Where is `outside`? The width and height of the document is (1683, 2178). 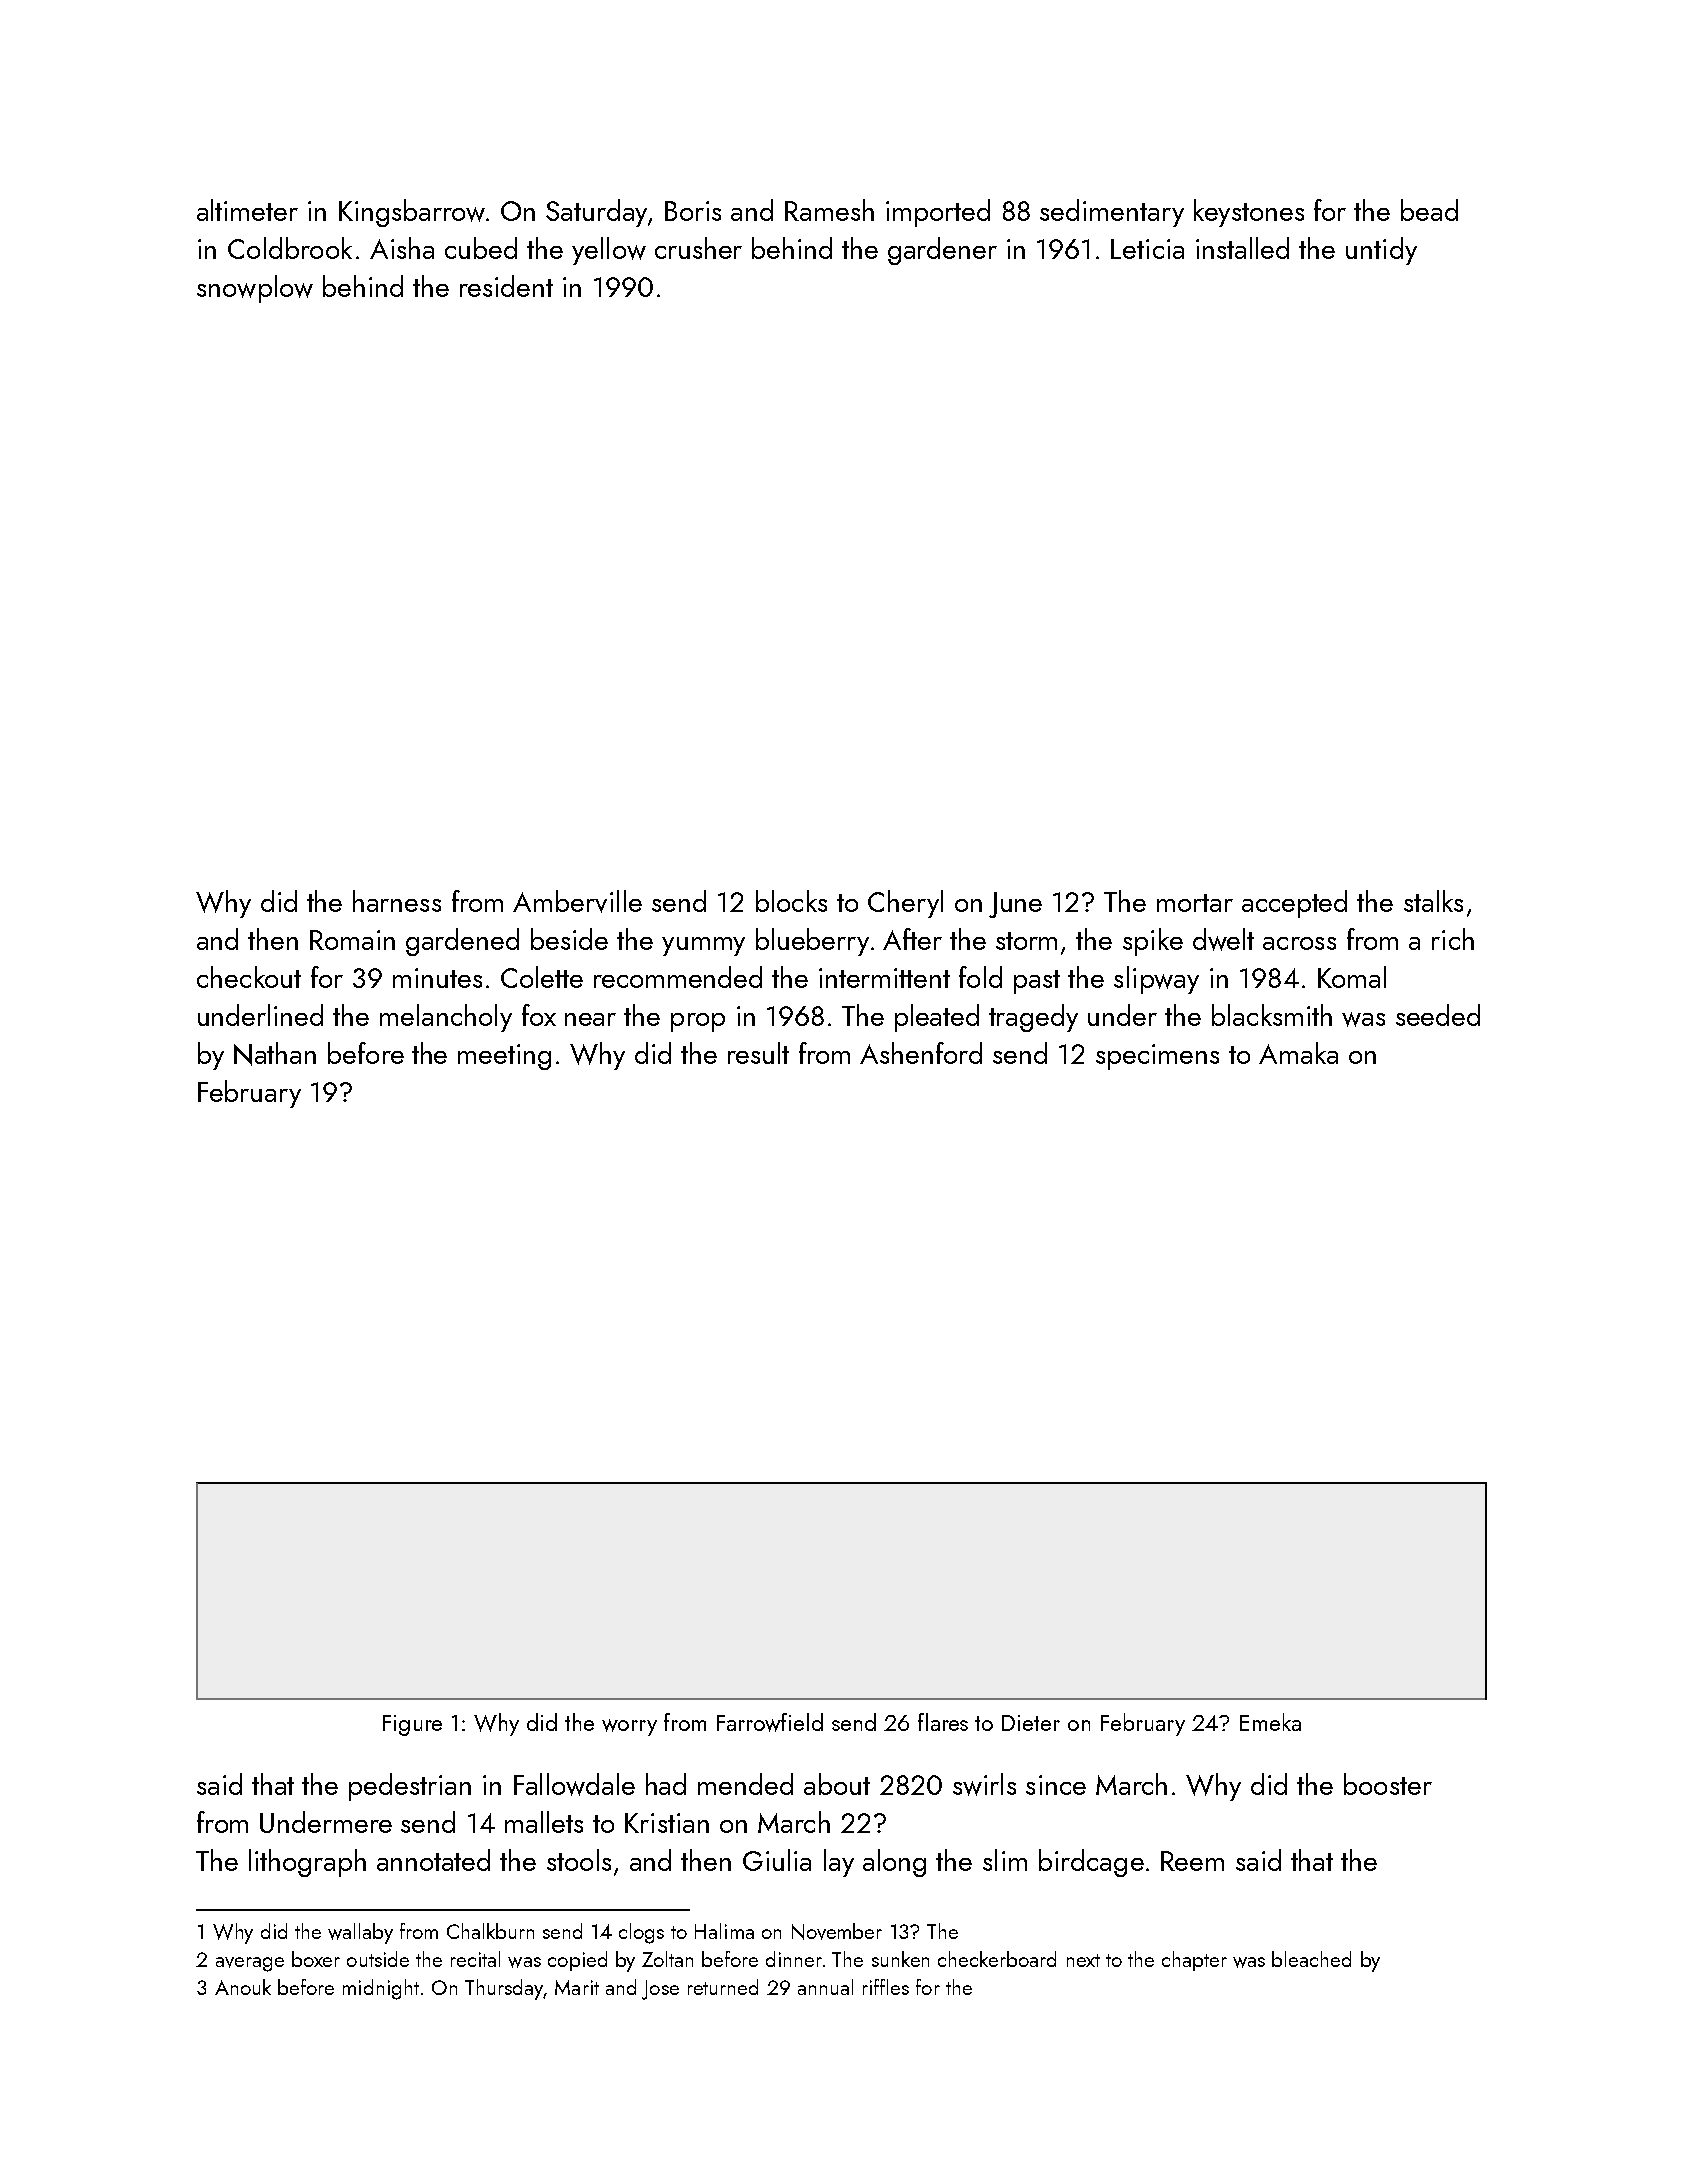 outside is located at coordinates (378, 1959).
